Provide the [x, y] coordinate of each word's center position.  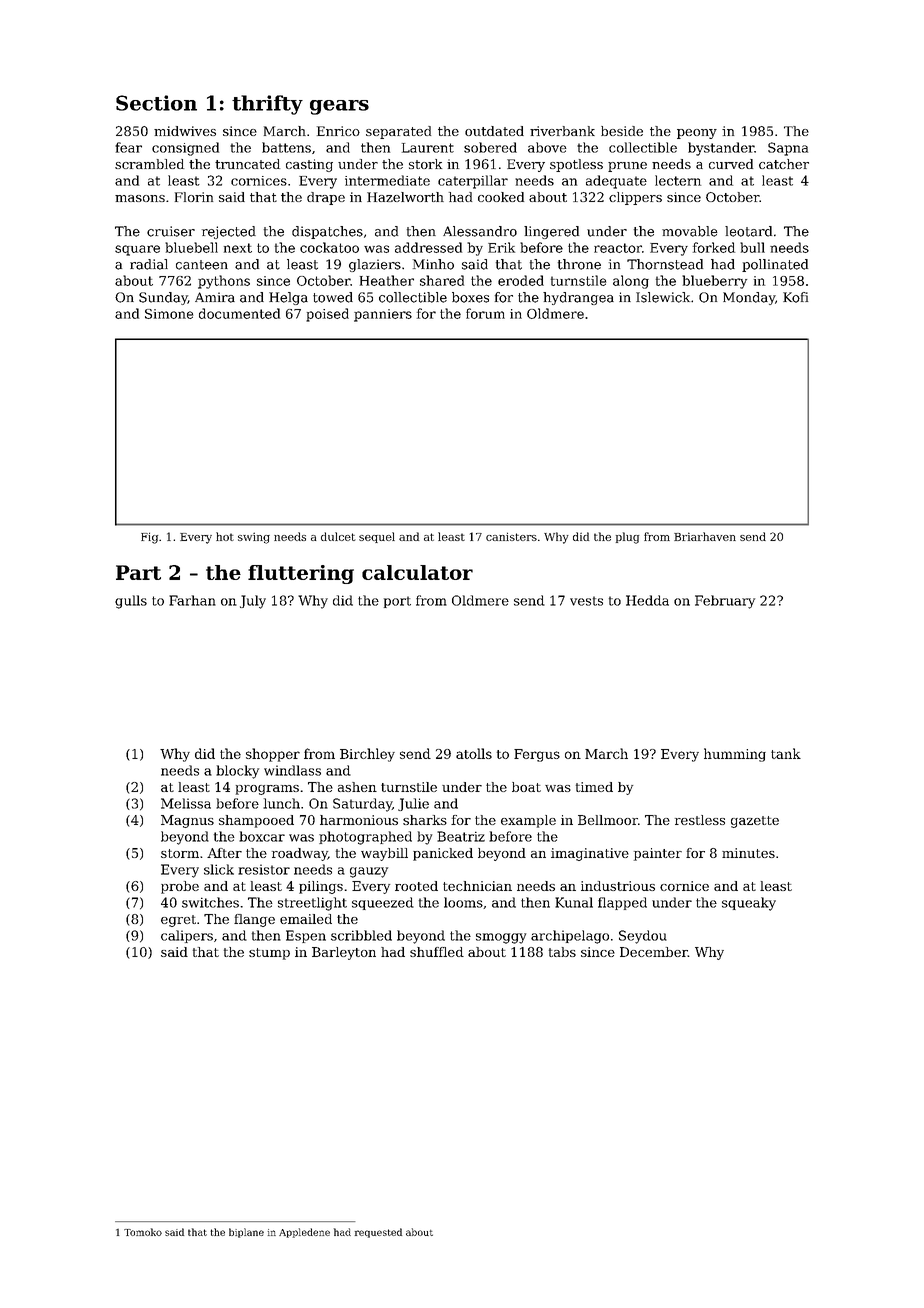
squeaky [749, 904]
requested [378, 1233]
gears [339, 107]
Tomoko [143, 1232]
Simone [169, 314]
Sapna [788, 149]
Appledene [304, 1233]
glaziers [375, 265]
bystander [721, 149]
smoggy [501, 938]
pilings [321, 887]
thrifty [267, 105]
